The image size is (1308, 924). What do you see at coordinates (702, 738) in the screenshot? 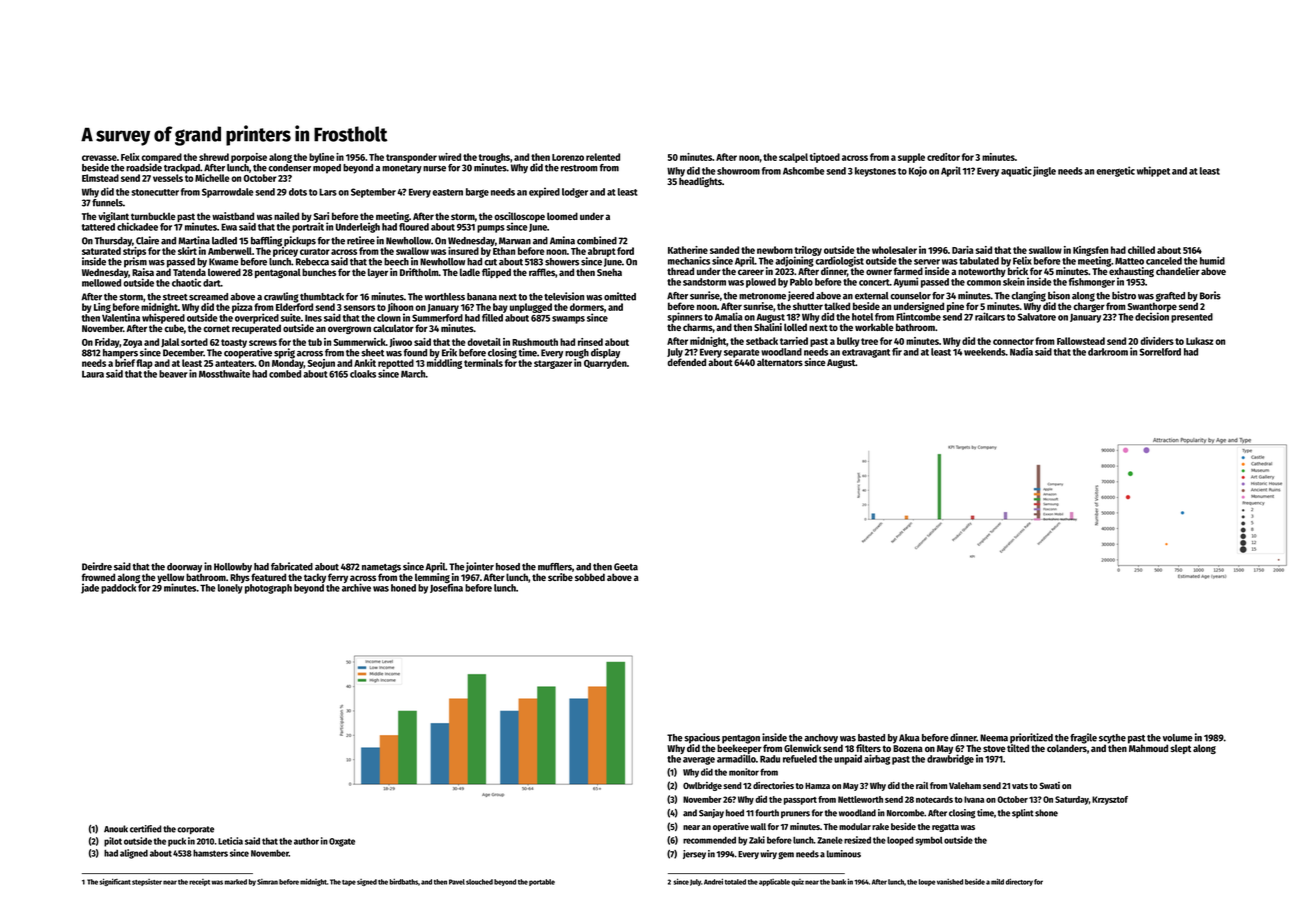
I see `spacious` at bounding box center [702, 738].
